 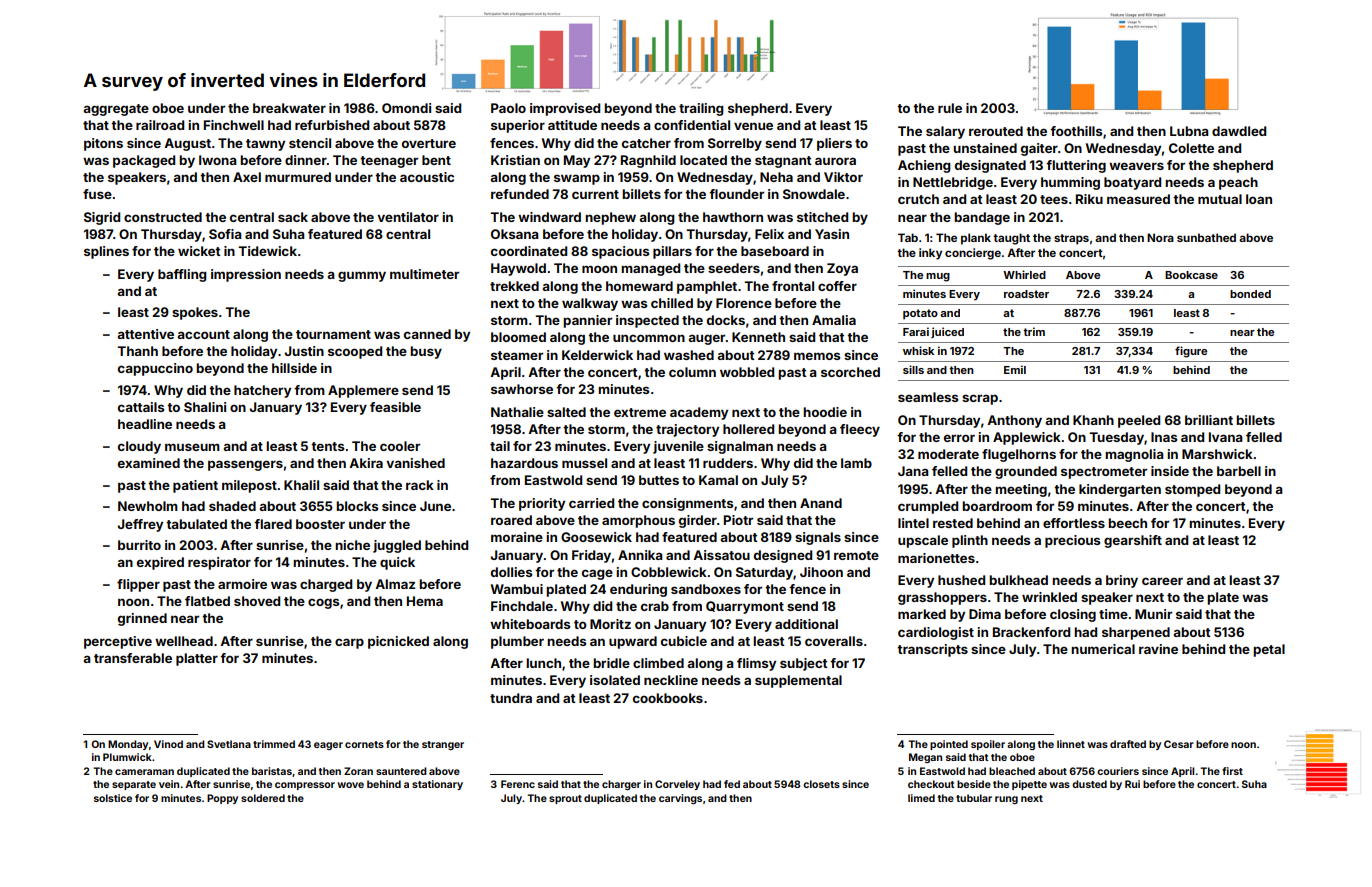 What do you see at coordinates (116, 110) in the image?
I see `aggregate` at bounding box center [116, 110].
